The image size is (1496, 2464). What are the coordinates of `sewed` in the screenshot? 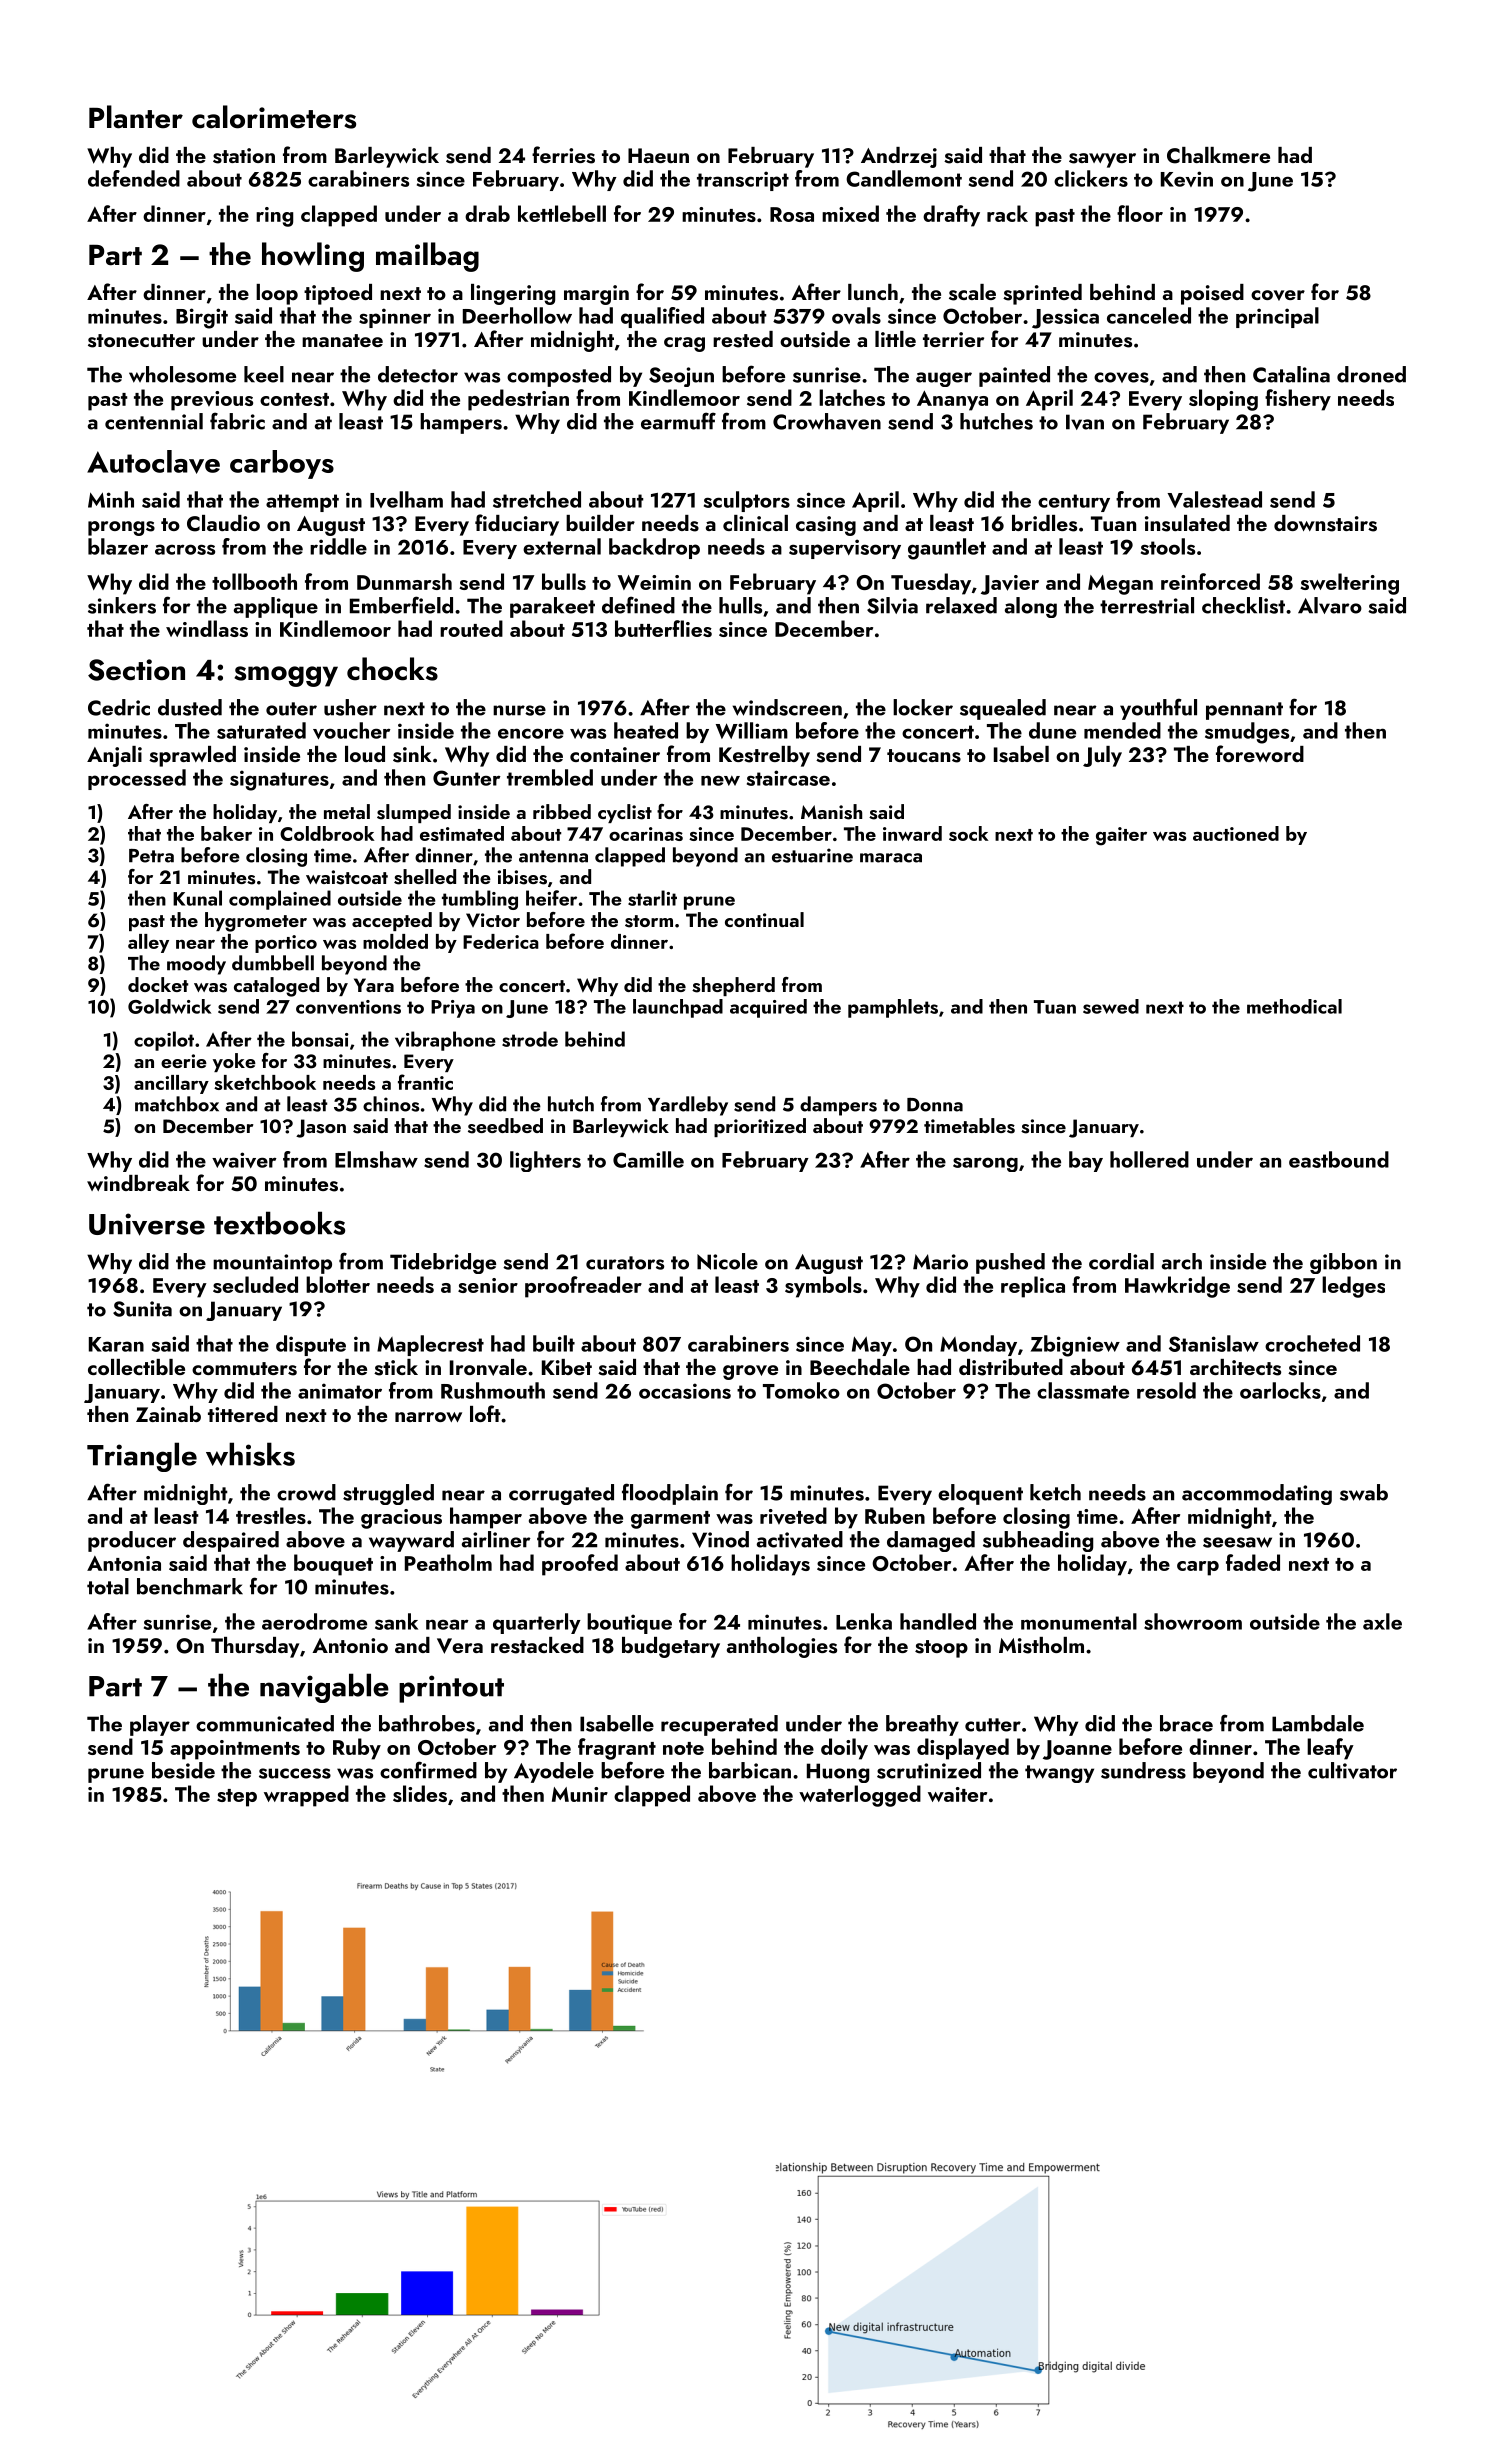 It's located at (1111, 1006).
